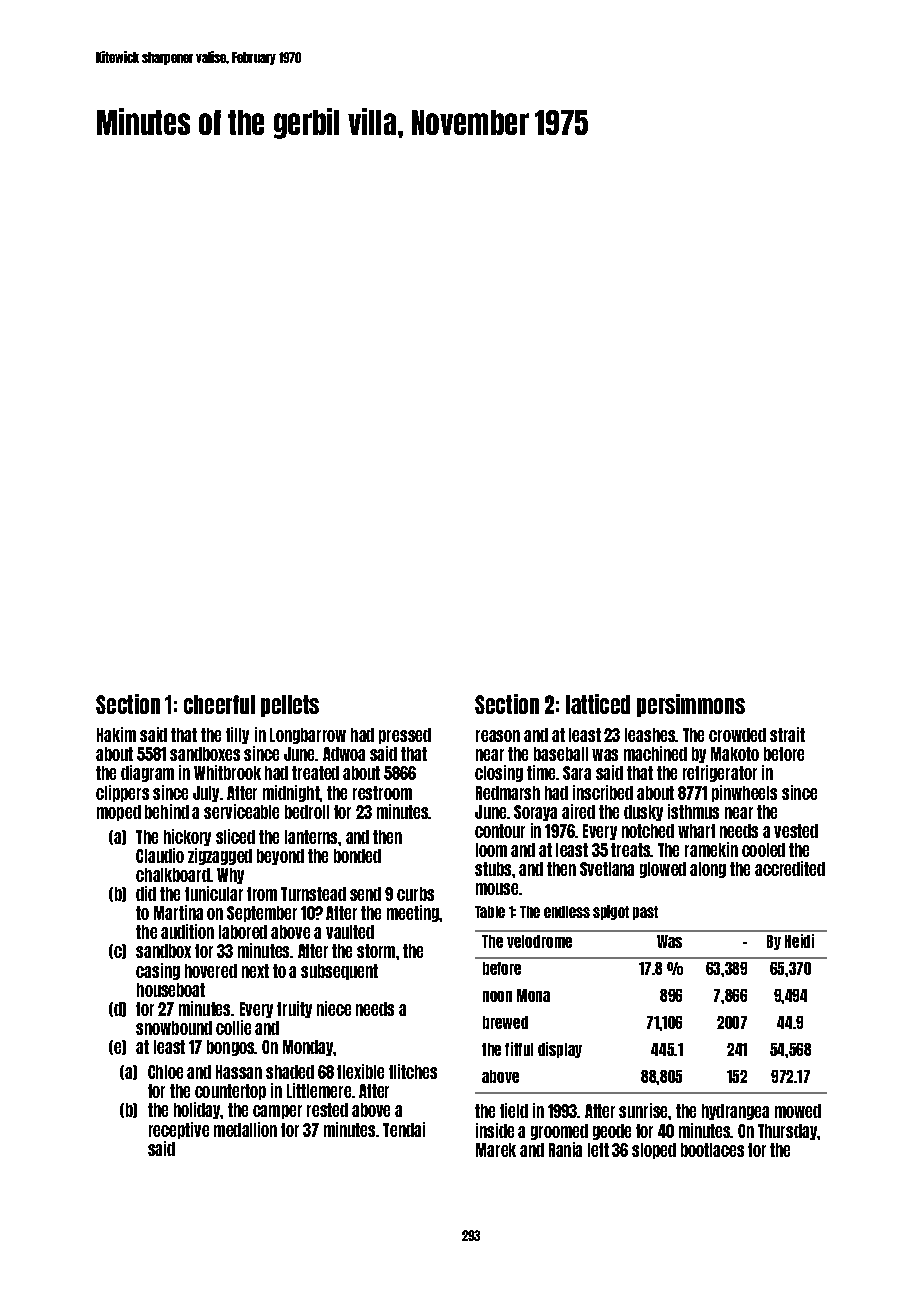 The height and width of the document is (1314, 924). Describe the element at coordinates (376, 951) in the document. I see `storm` at that location.
